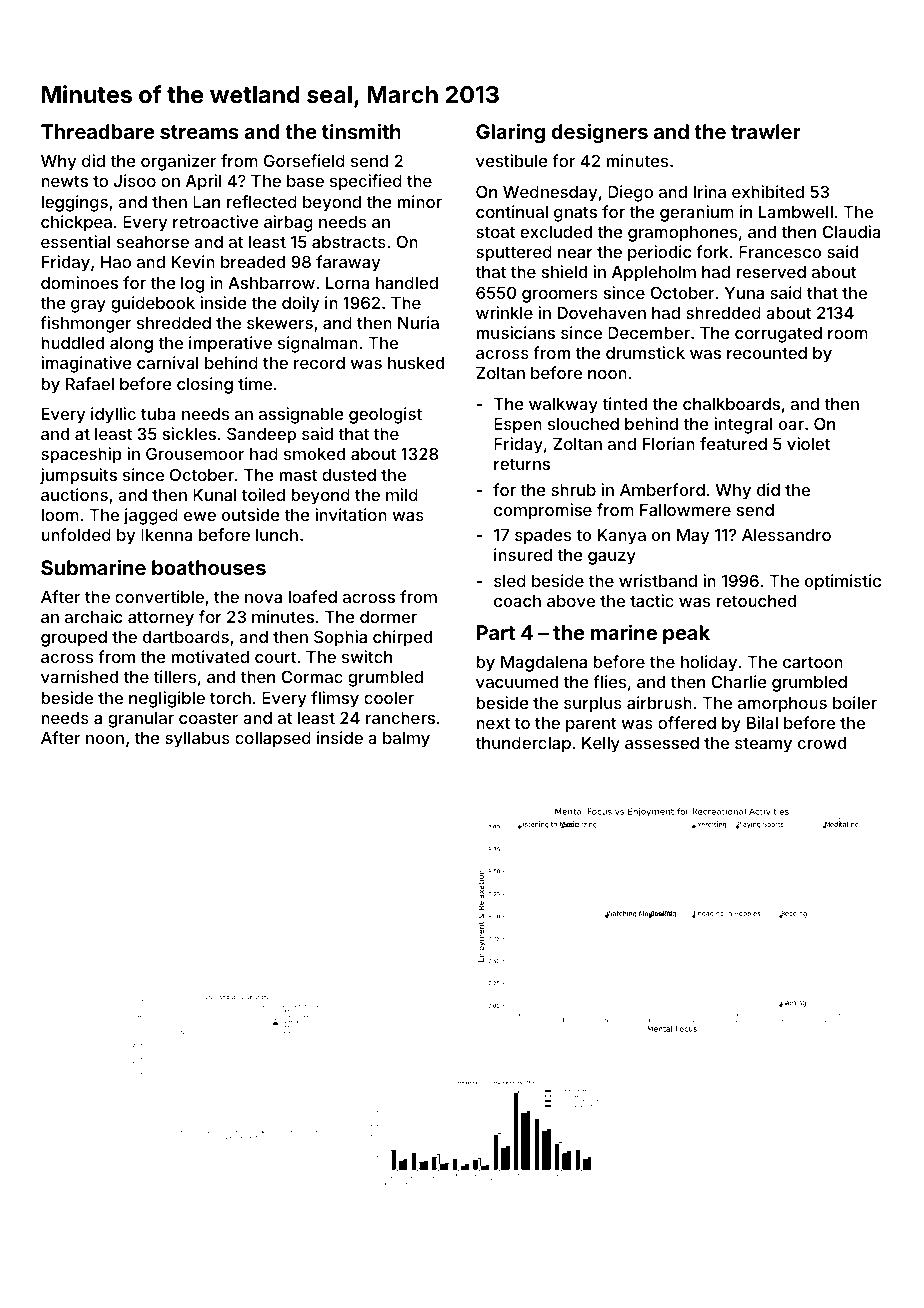 This page has width=924, height=1308. What do you see at coordinates (712, 251) in the page?
I see `fork` at bounding box center [712, 251].
